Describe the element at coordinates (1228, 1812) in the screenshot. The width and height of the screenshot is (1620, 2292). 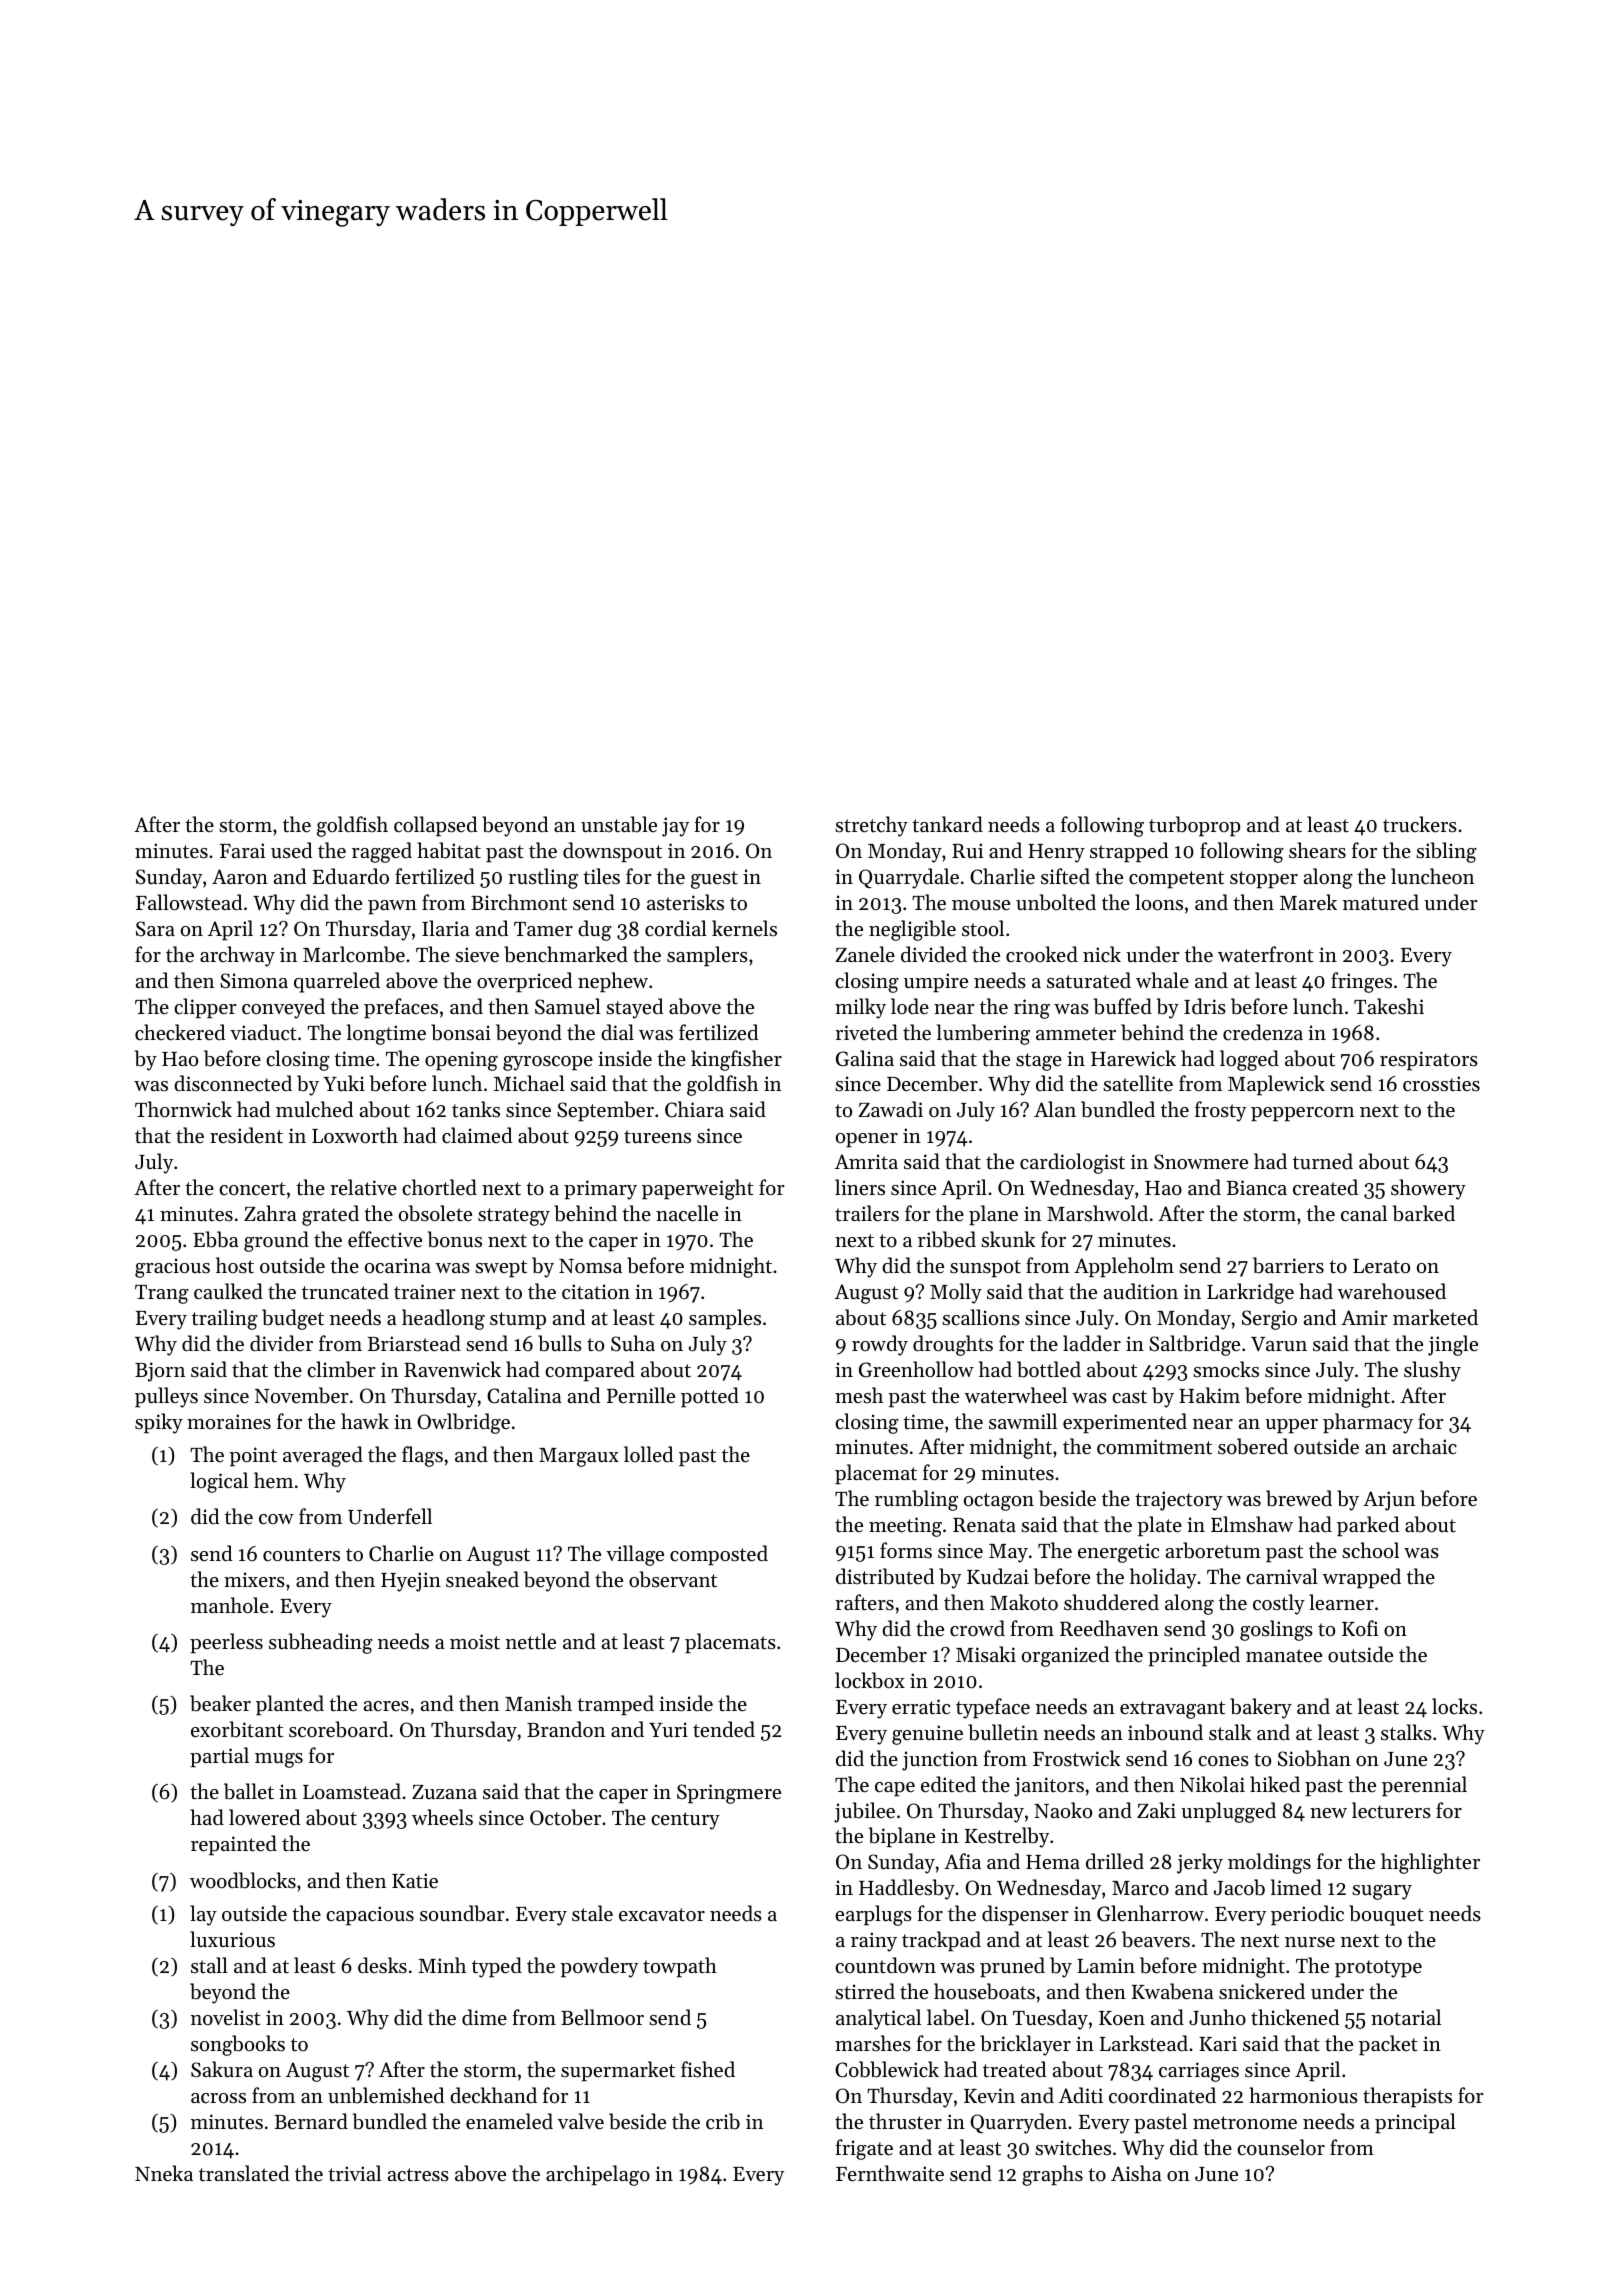
I see `unplugged` at that location.
